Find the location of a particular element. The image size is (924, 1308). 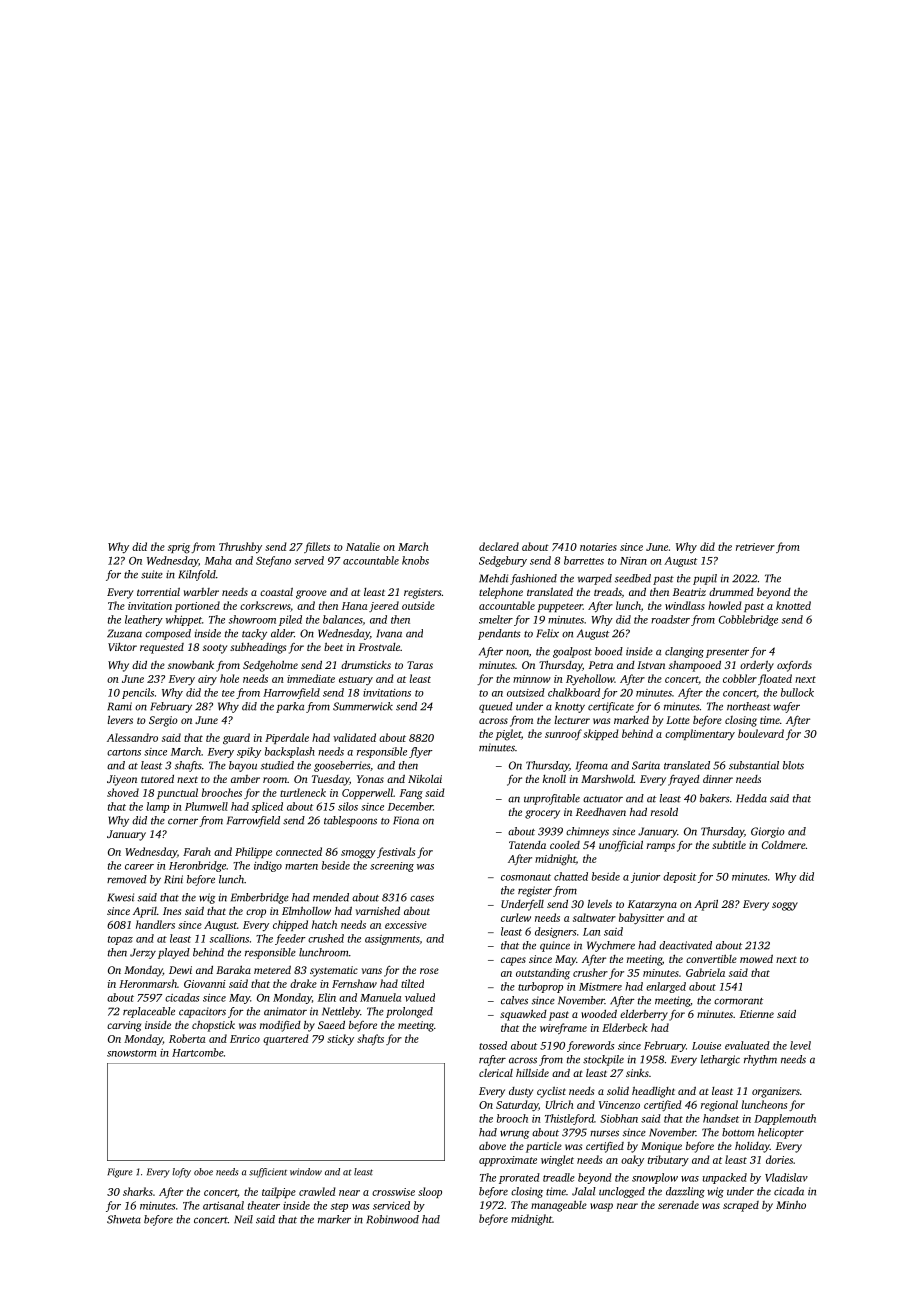

declared is located at coordinates (499, 546).
